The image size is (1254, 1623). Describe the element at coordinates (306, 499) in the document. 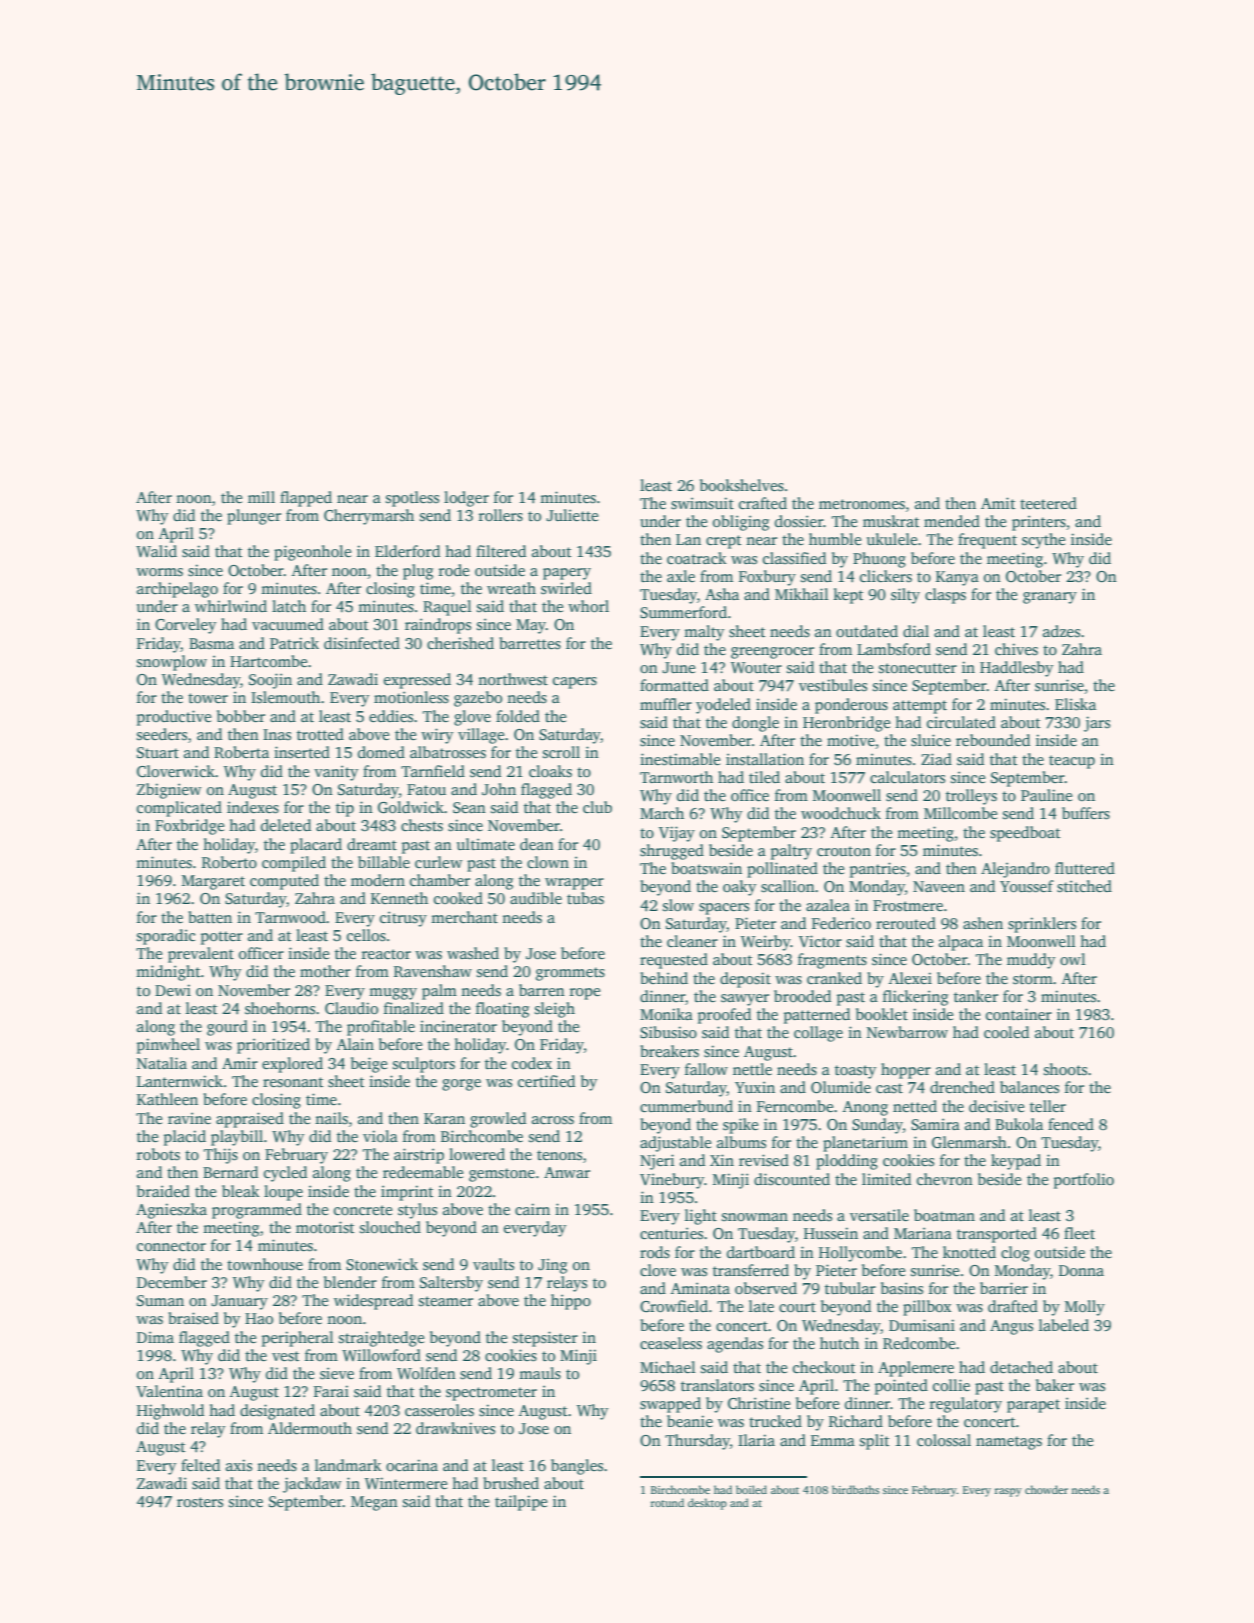

I see `flapped` at that location.
